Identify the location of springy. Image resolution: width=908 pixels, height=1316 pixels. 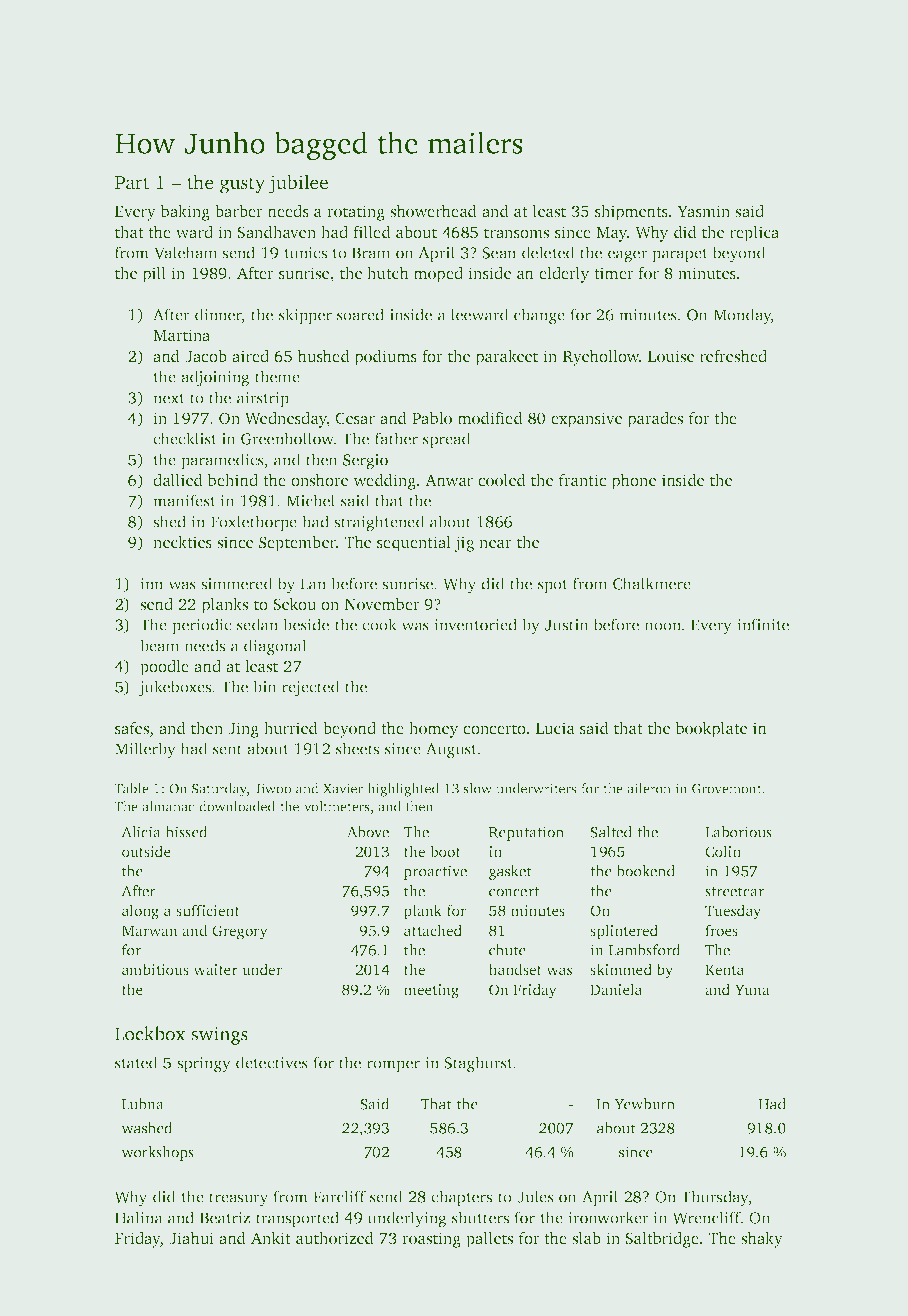
(204, 1065).
